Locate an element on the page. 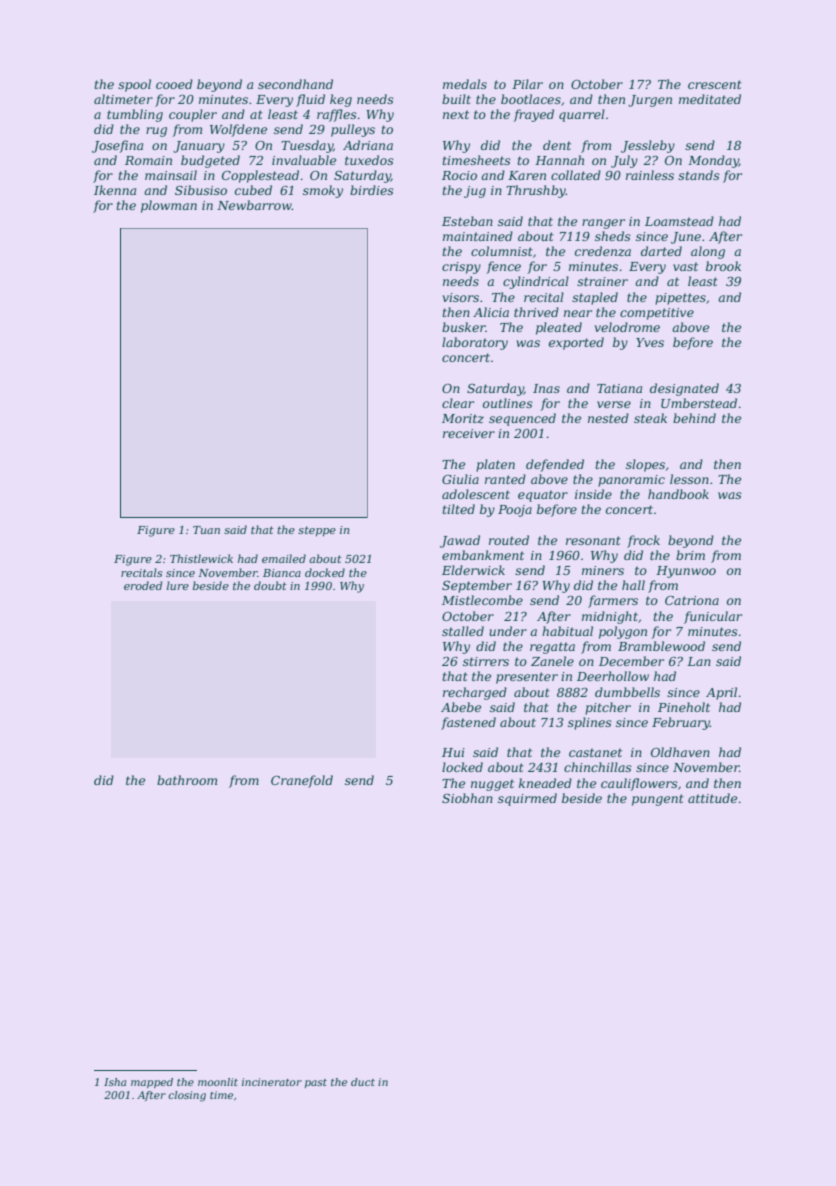 Image resolution: width=836 pixels, height=1186 pixels. brim is located at coordinates (690, 555).
